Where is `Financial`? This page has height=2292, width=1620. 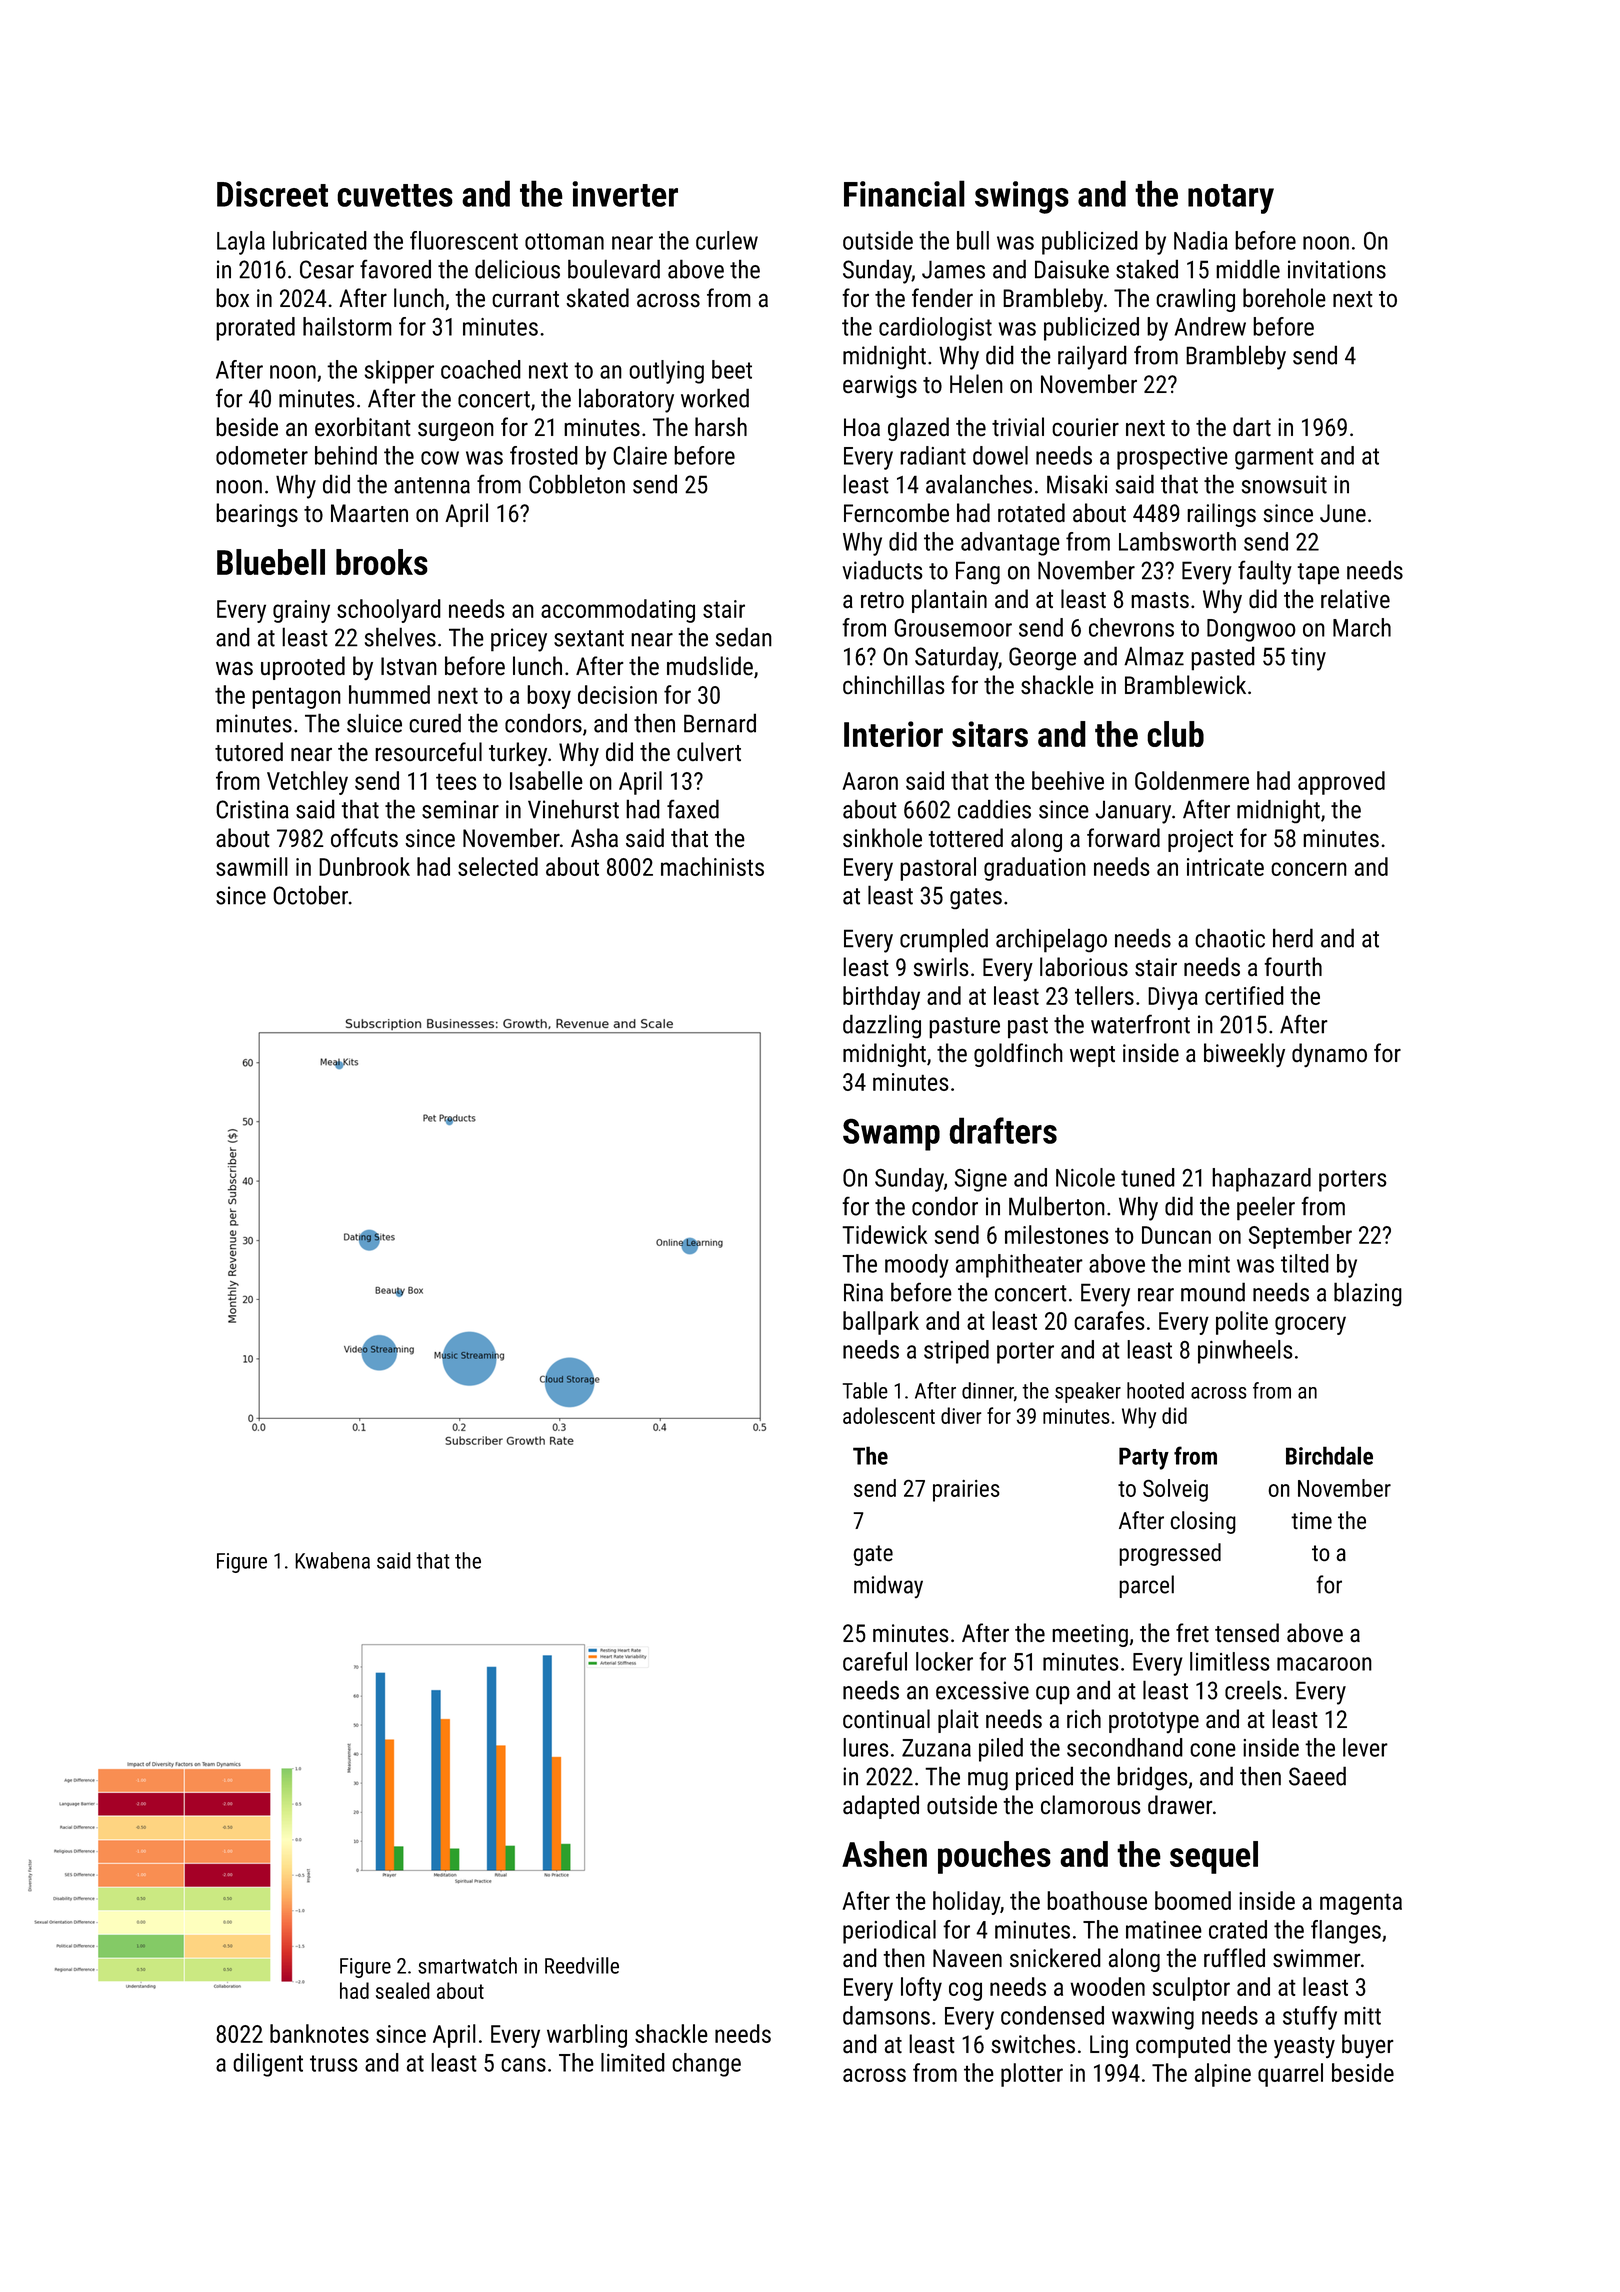
Financial is located at coordinates (904, 193).
